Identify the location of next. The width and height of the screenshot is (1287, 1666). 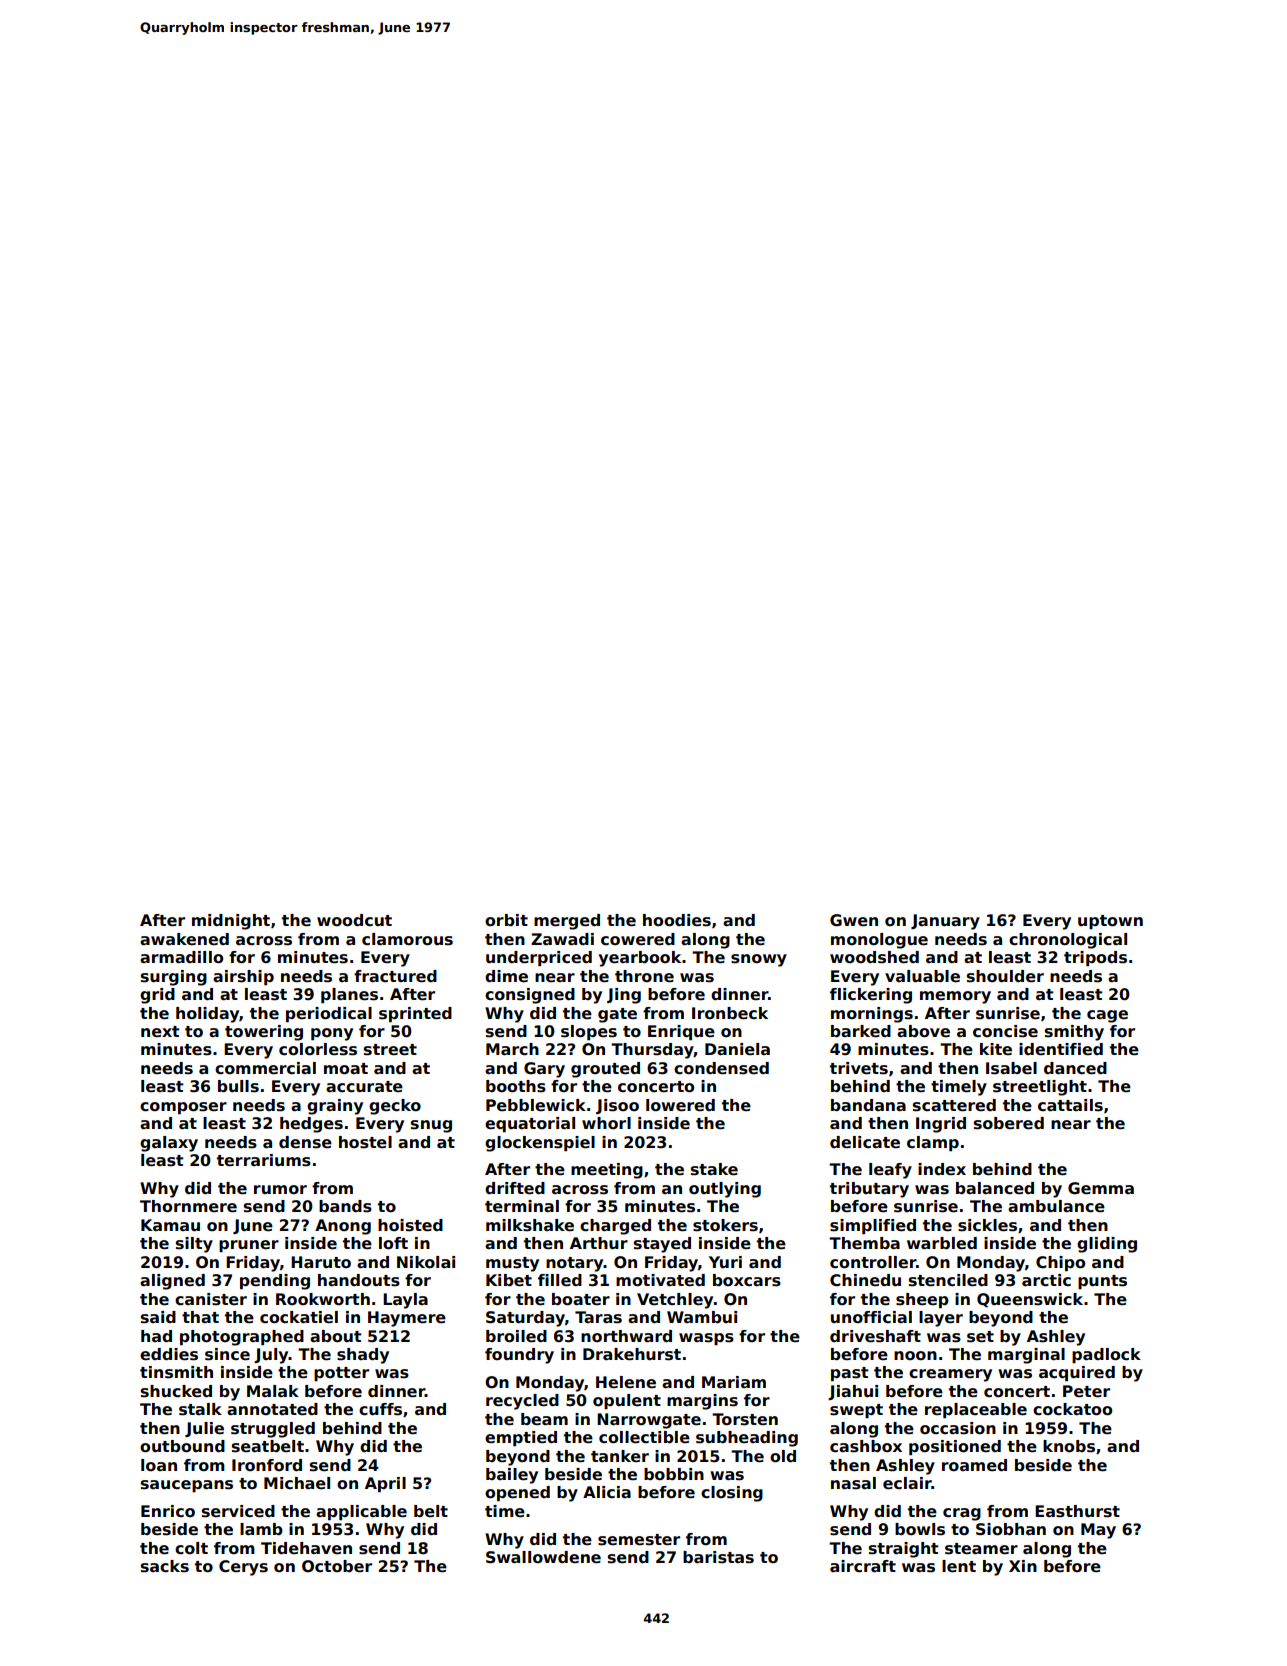
(160, 1031).
